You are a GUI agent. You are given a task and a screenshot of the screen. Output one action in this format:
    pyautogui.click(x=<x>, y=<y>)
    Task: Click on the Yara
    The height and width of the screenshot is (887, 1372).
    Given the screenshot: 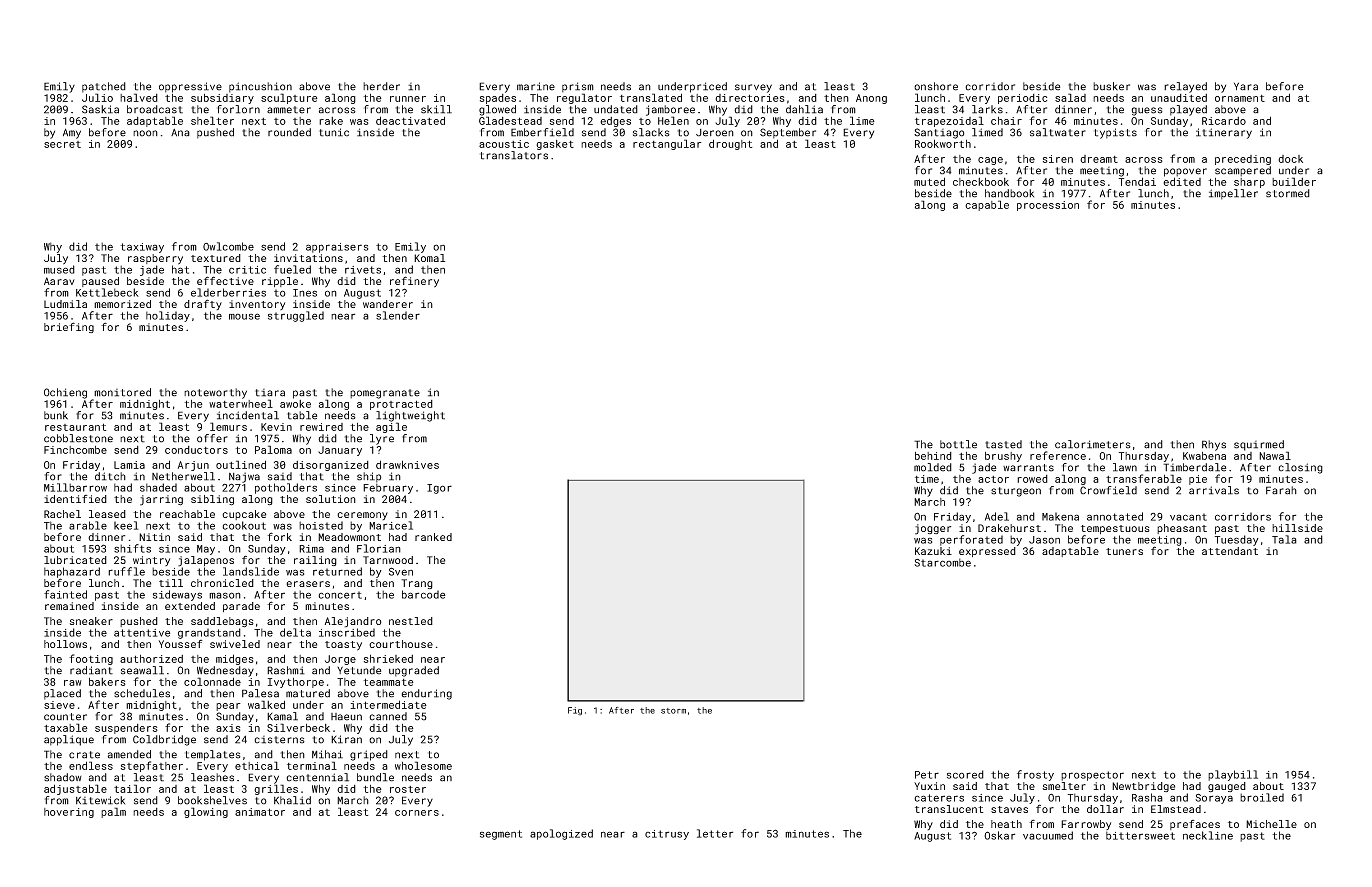 What is the action you would take?
    pyautogui.click(x=1246, y=86)
